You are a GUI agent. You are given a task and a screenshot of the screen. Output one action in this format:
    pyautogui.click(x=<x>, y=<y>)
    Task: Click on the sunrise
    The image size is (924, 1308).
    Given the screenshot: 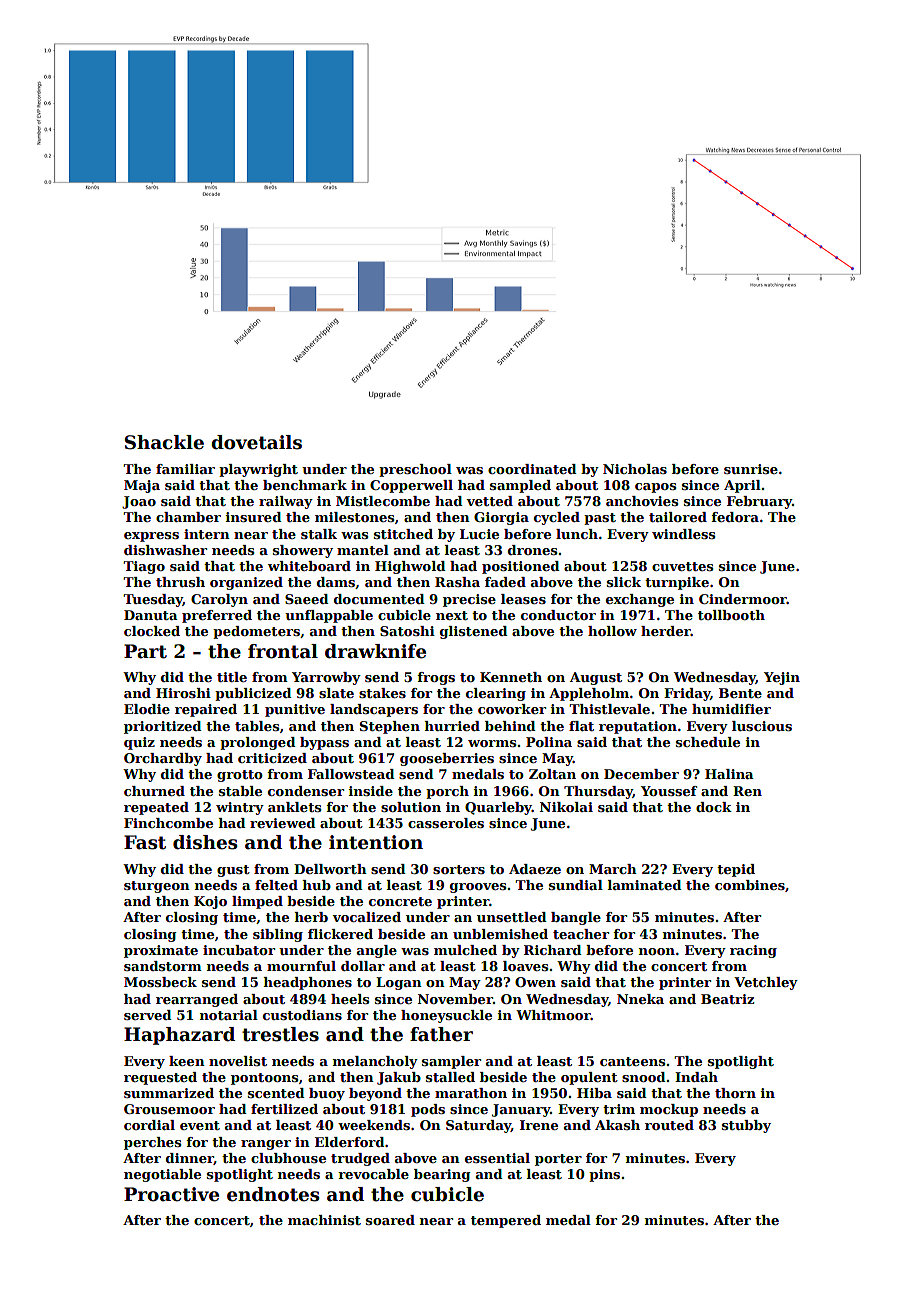 What is the action you would take?
    pyautogui.click(x=751, y=469)
